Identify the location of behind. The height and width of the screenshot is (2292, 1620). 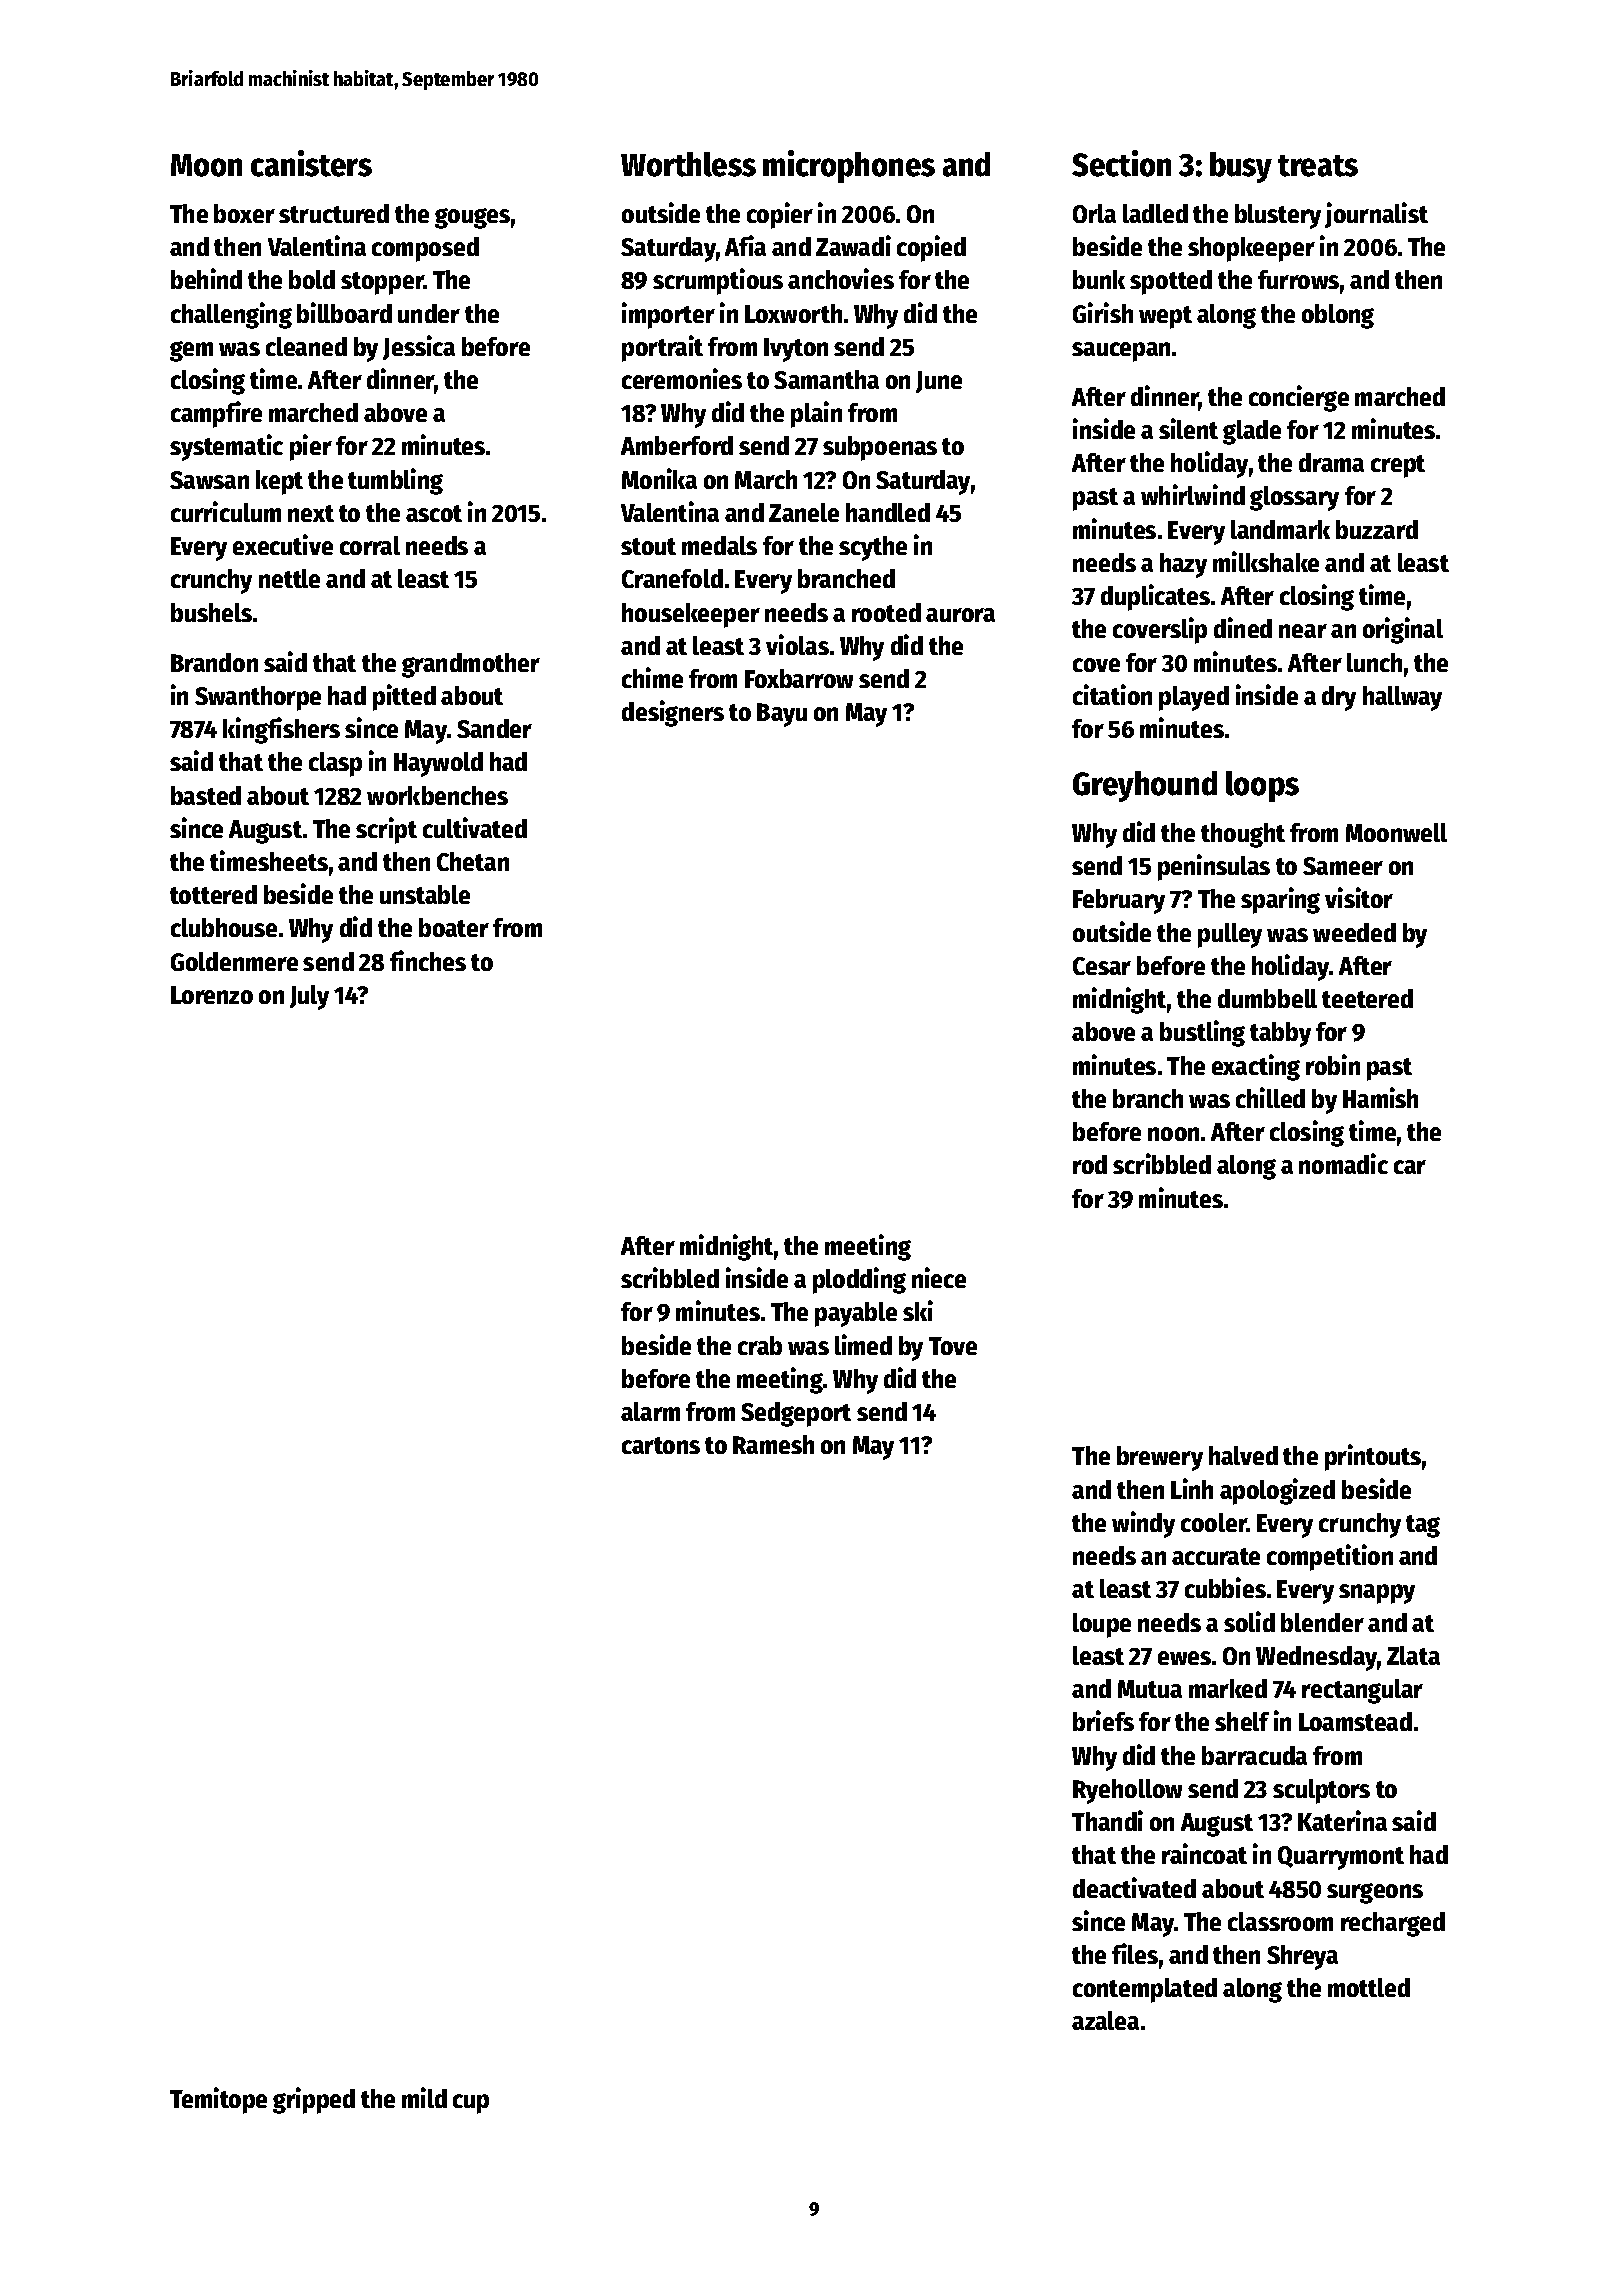
(206, 278).
